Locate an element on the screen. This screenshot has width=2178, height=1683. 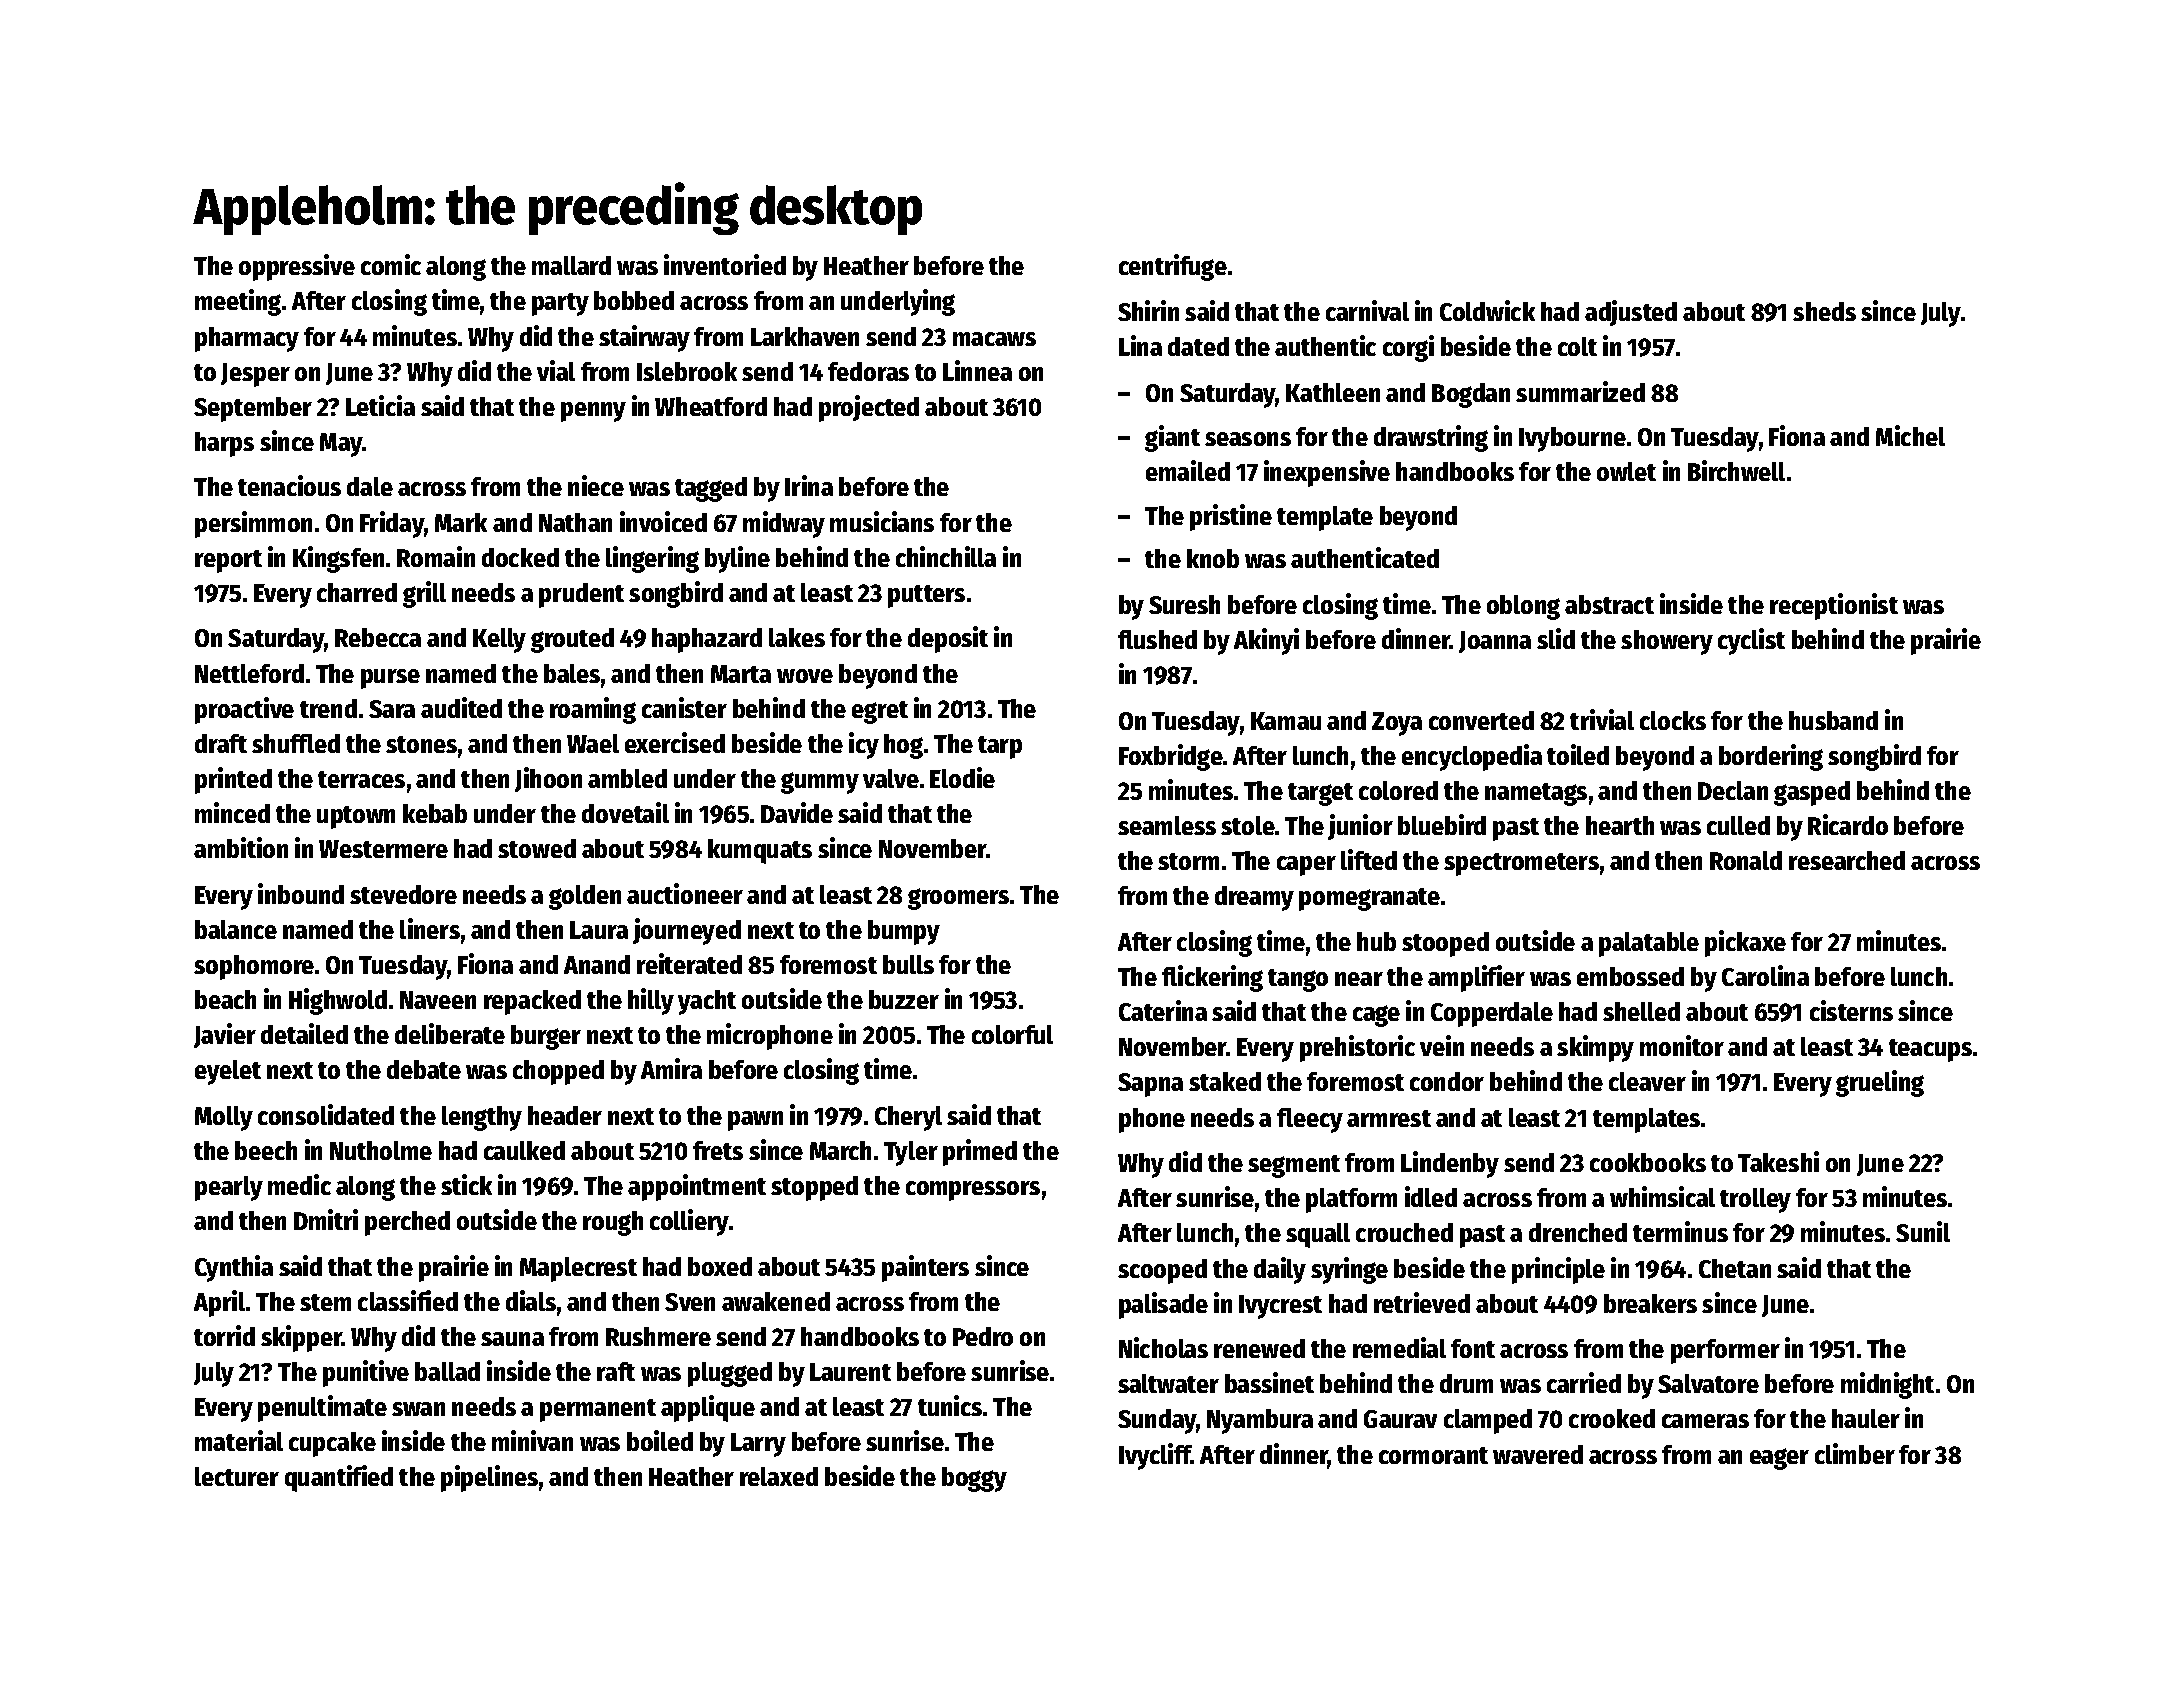
boggy is located at coordinates (974, 1479).
